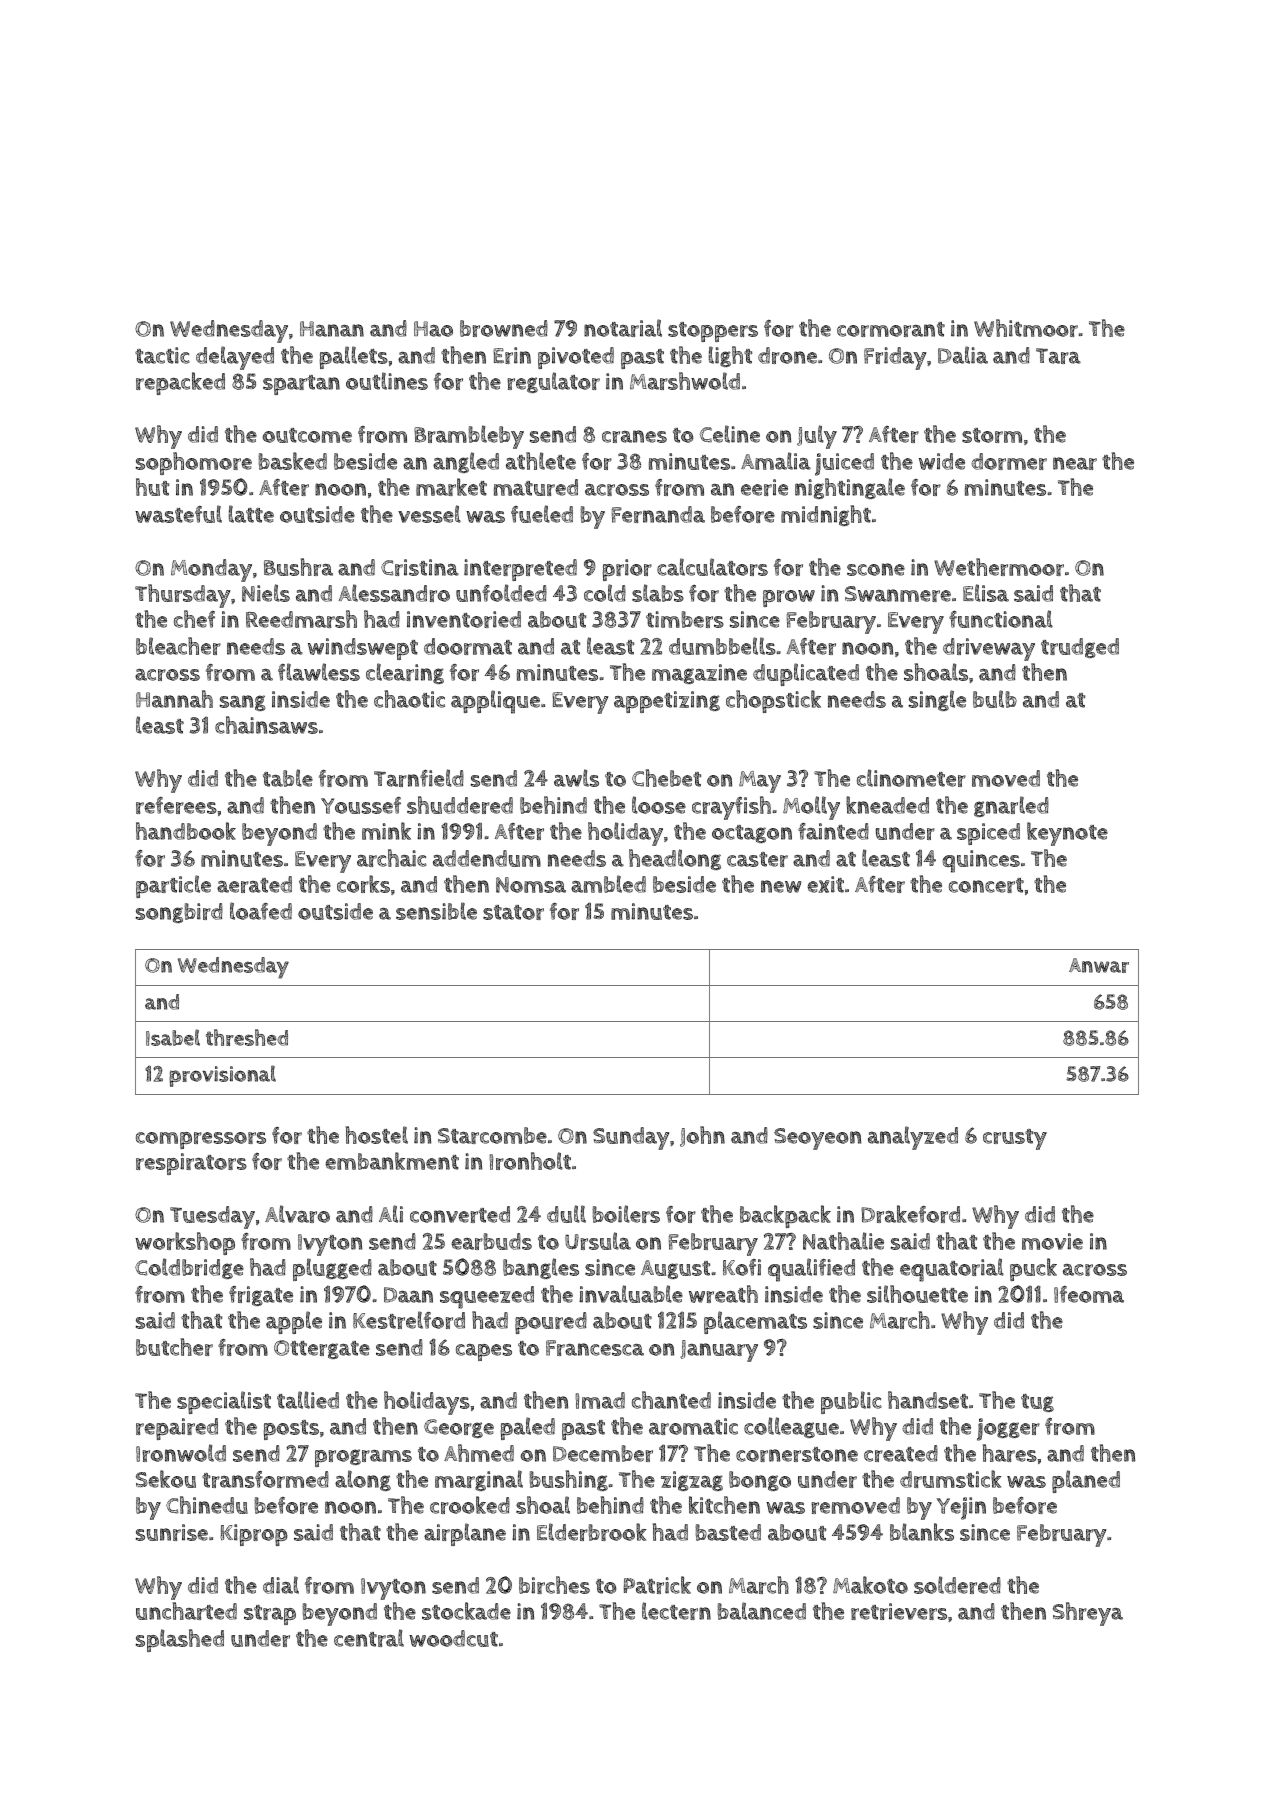 The height and width of the screenshot is (1802, 1274). What do you see at coordinates (631, 1138) in the screenshot?
I see `Sunday` at bounding box center [631, 1138].
